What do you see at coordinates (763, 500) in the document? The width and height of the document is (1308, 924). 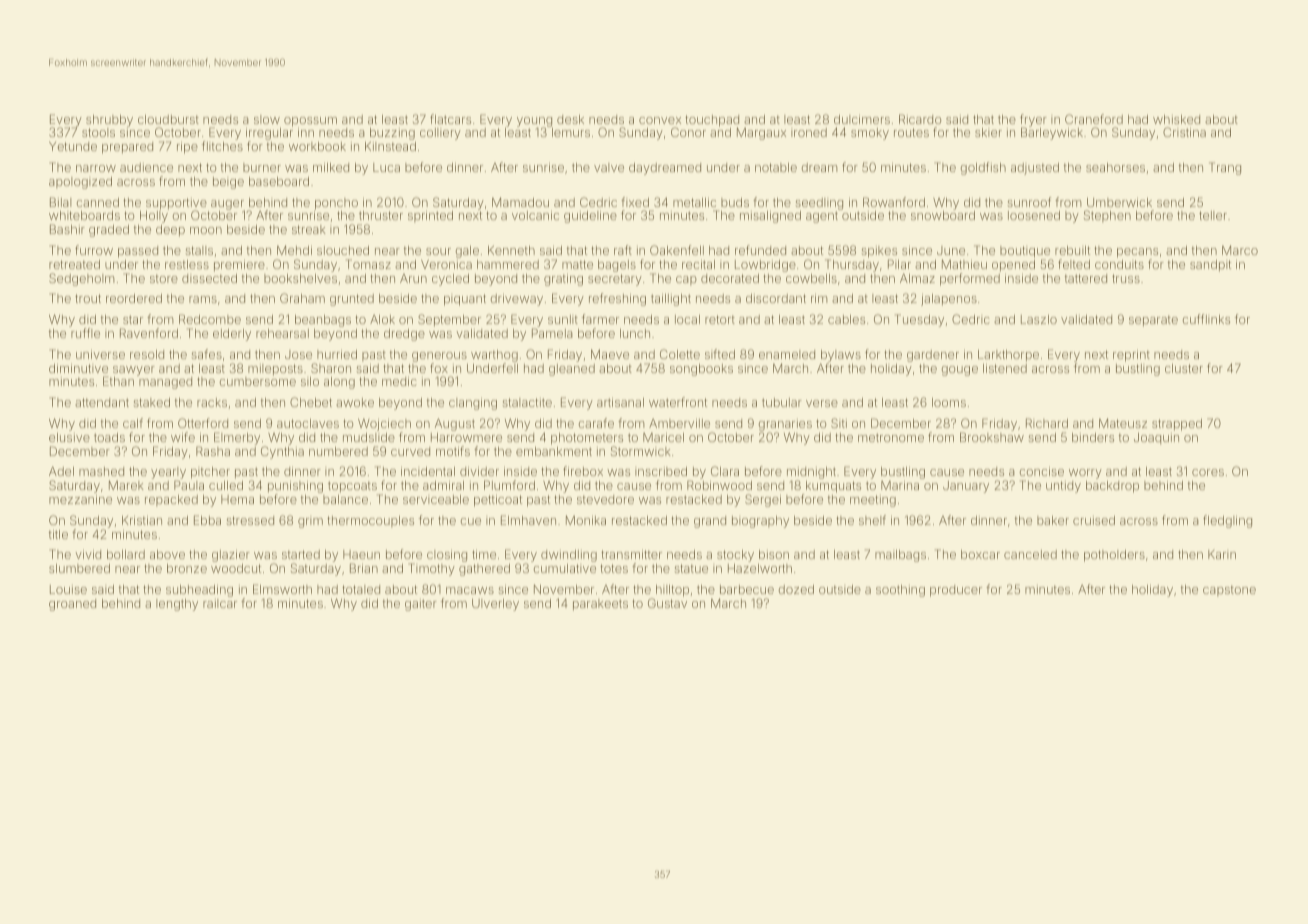 I see `Sergei` at bounding box center [763, 500].
